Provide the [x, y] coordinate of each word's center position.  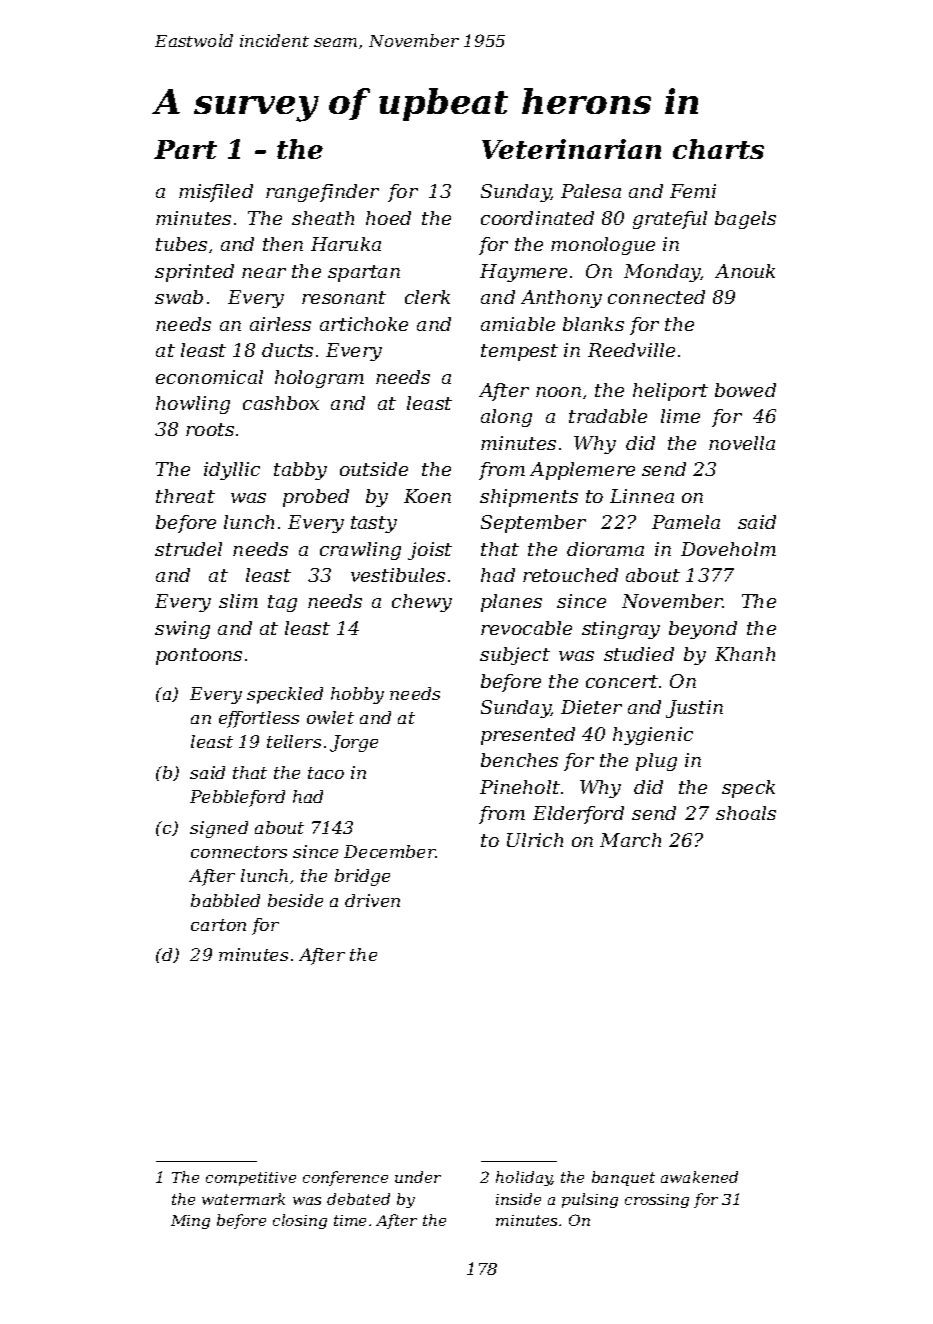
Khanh [745, 654]
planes [511, 603]
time [350, 1220]
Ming [190, 1222]
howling [193, 405]
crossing [657, 1201]
